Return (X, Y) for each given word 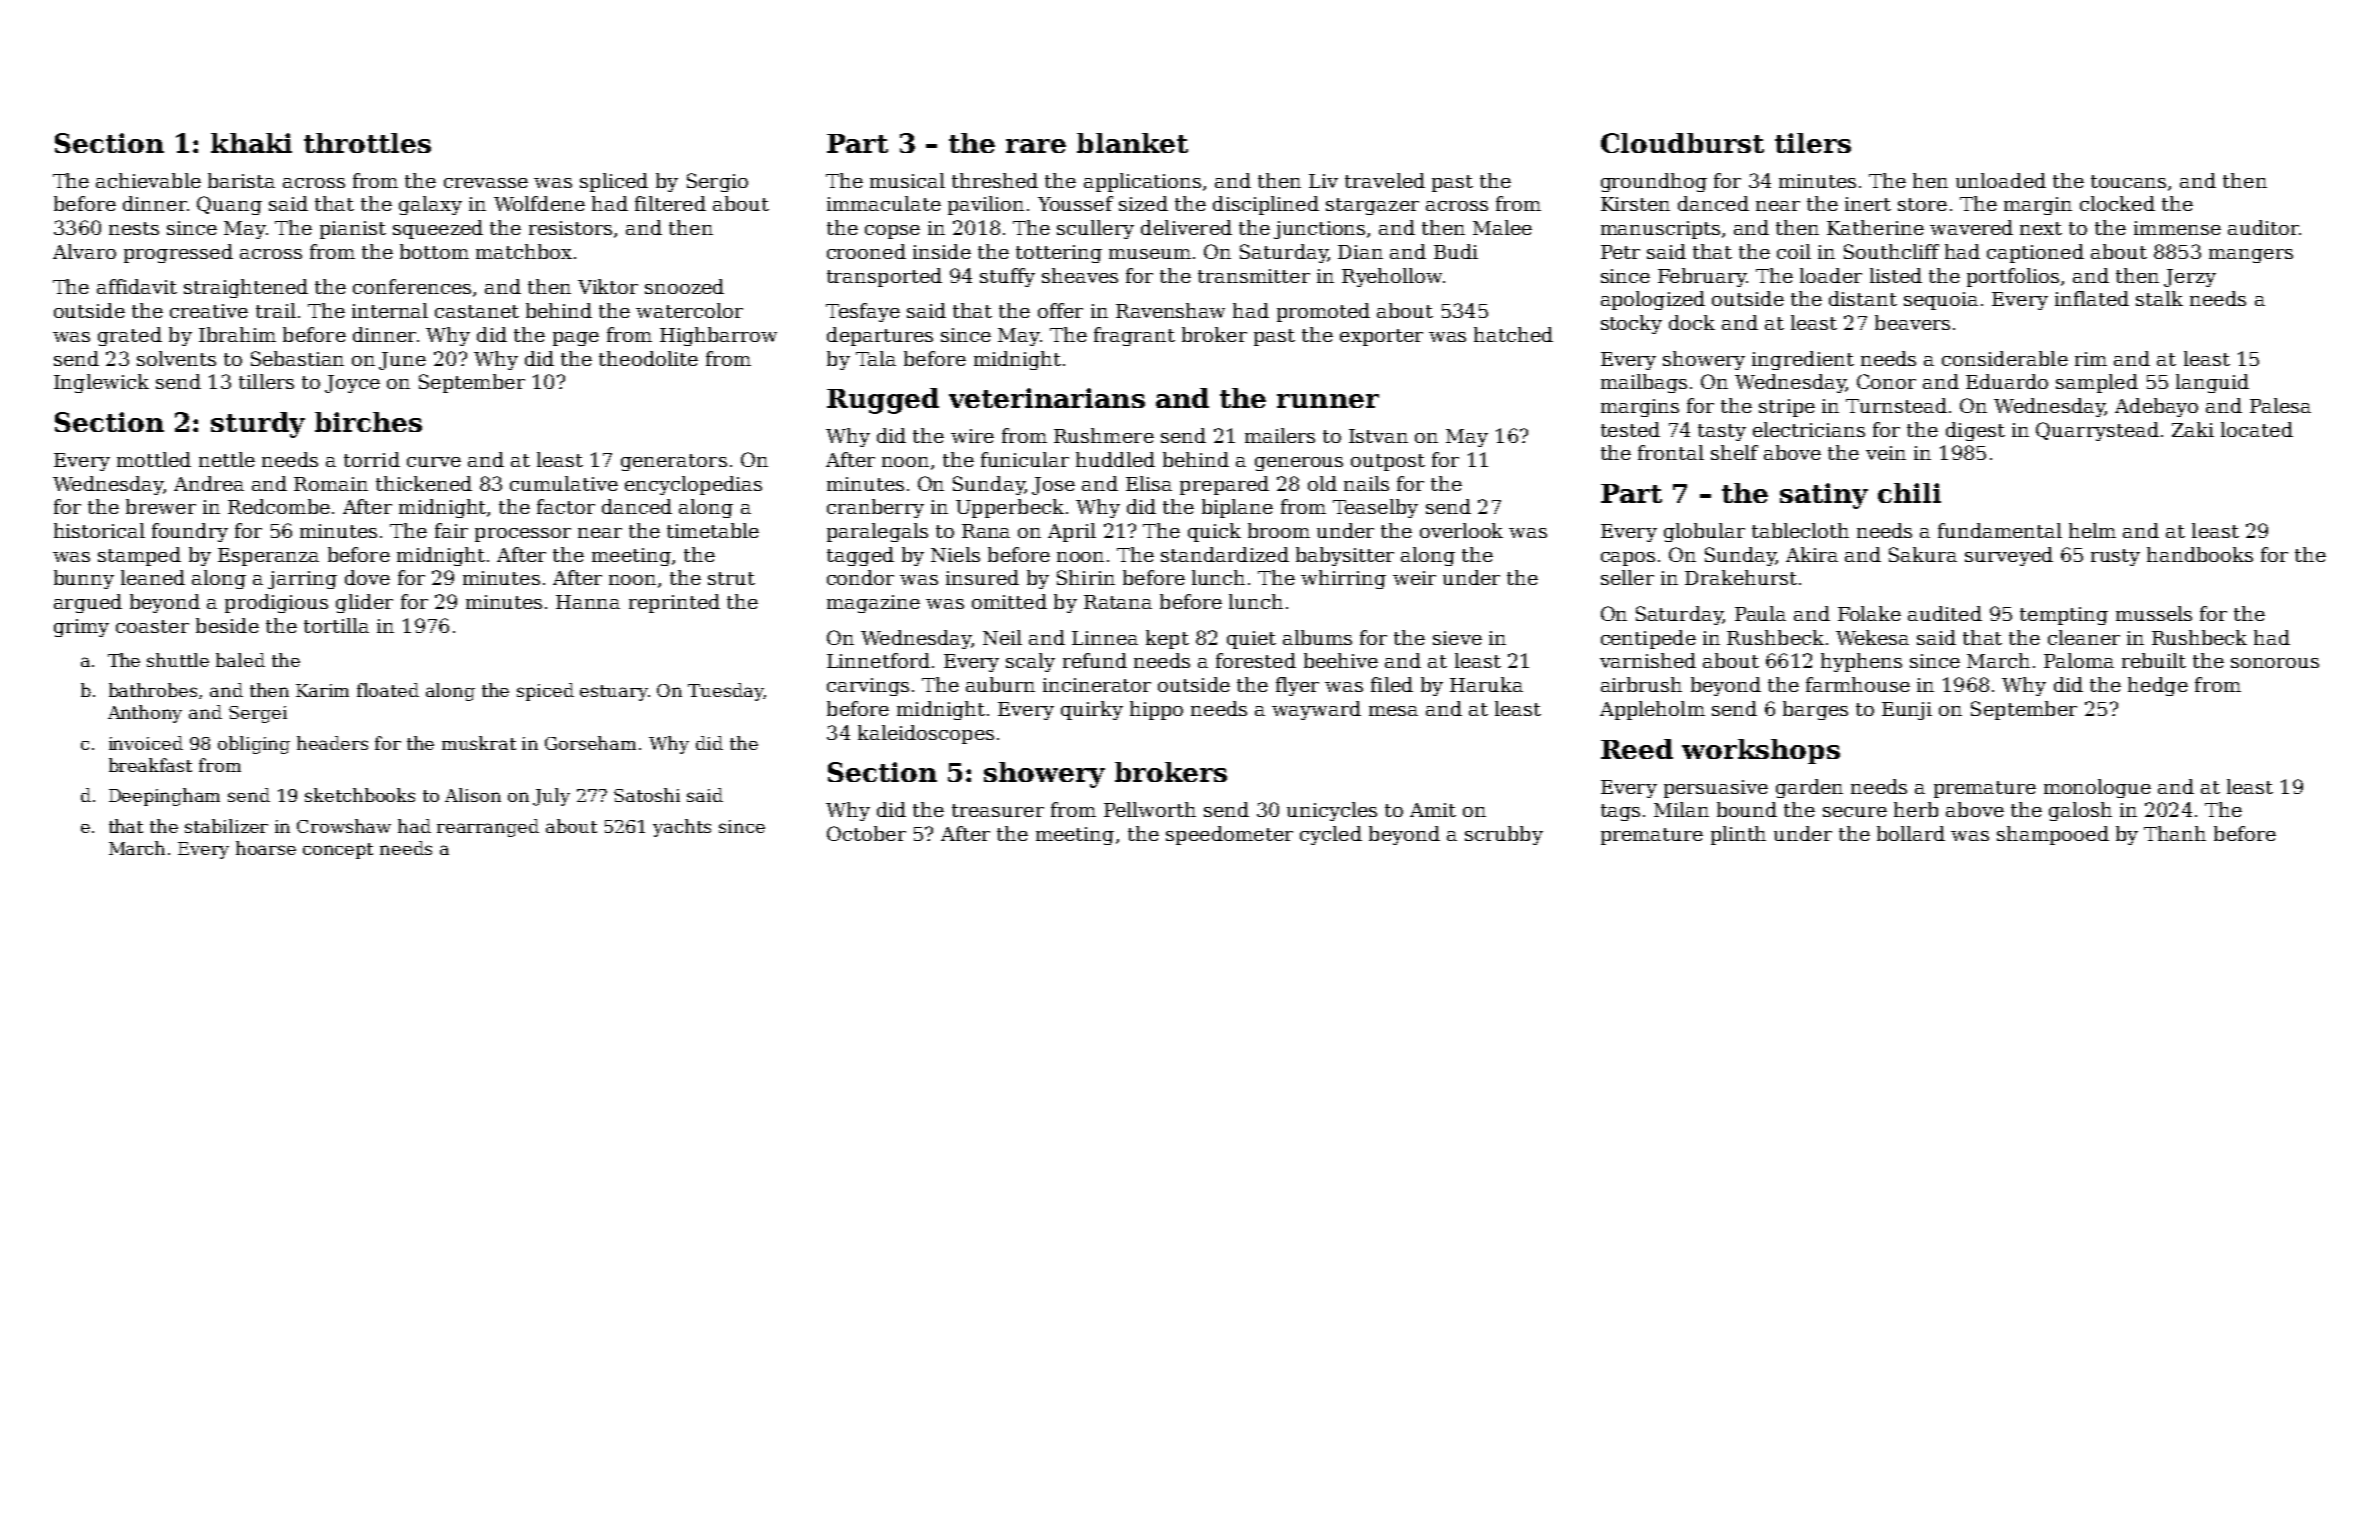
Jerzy (2190, 278)
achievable (148, 180)
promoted (1323, 312)
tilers (1813, 143)
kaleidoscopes (926, 734)
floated (388, 690)
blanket (1132, 143)
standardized (1225, 554)
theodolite (648, 358)
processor (523, 535)
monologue (2097, 788)
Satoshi (647, 795)
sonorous (2275, 663)
